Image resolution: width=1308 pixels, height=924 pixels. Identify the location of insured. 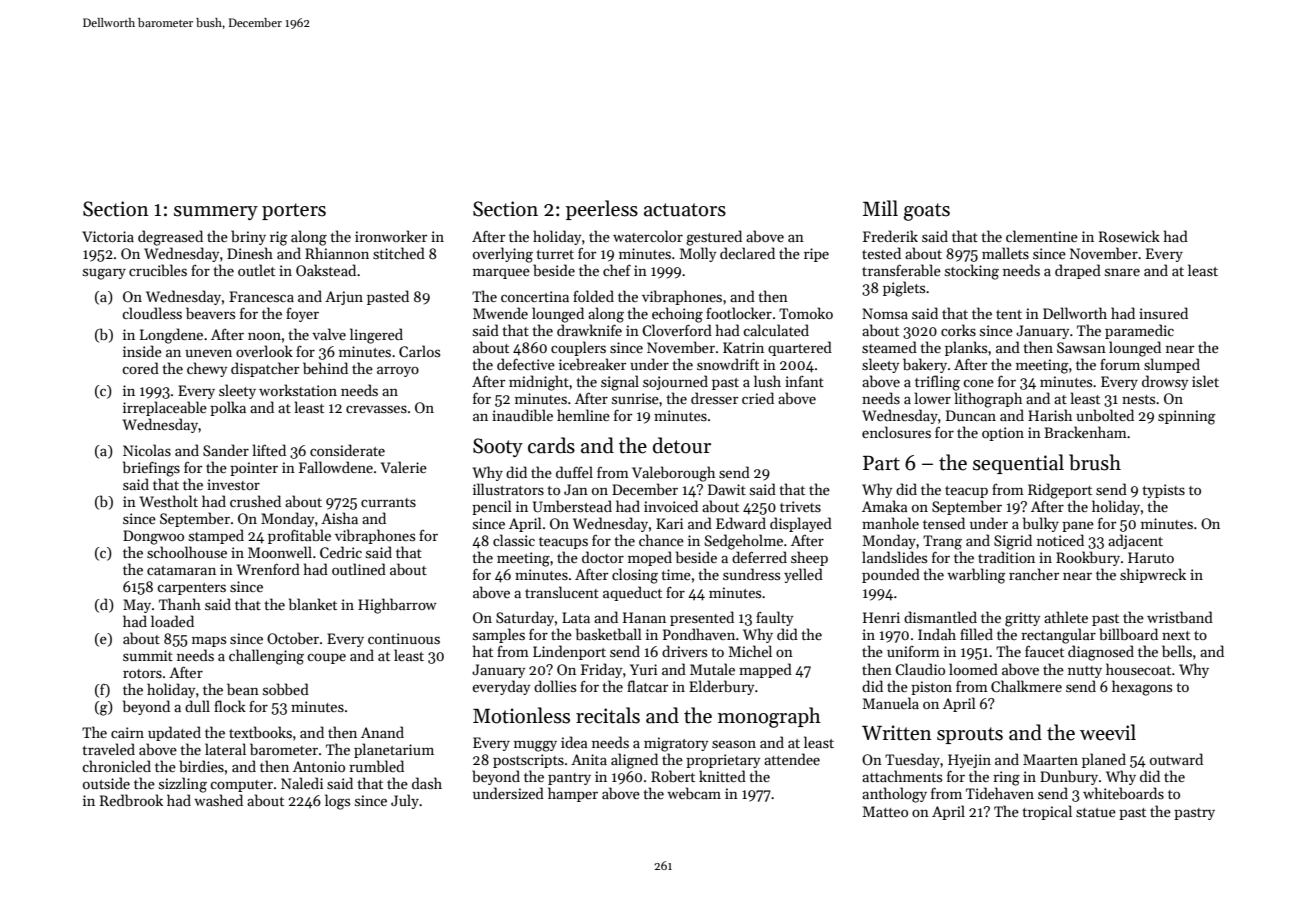
(1163, 313).
